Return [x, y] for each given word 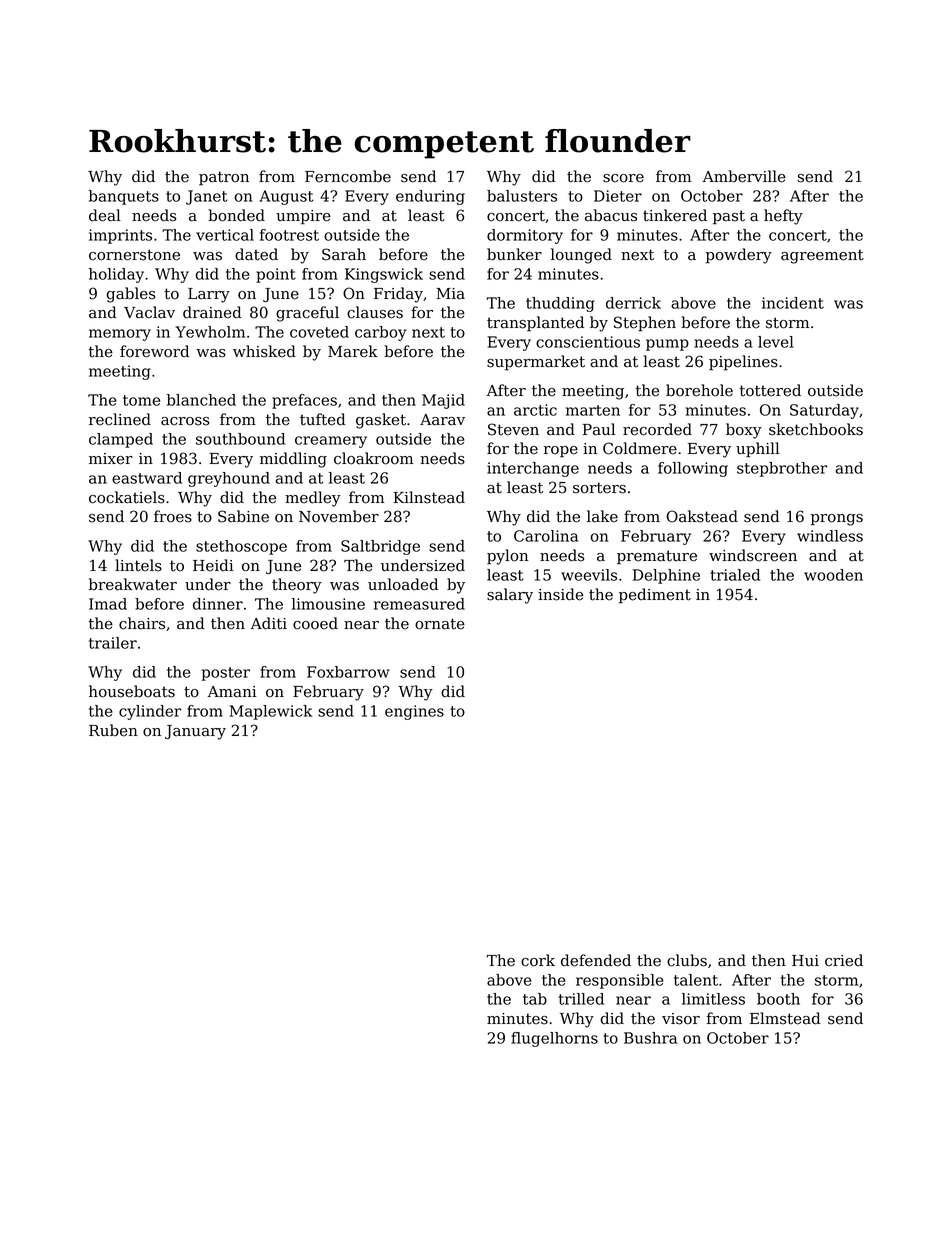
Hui [805, 961]
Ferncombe [348, 176]
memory [120, 335]
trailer [113, 643]
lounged [581, 256]
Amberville [744, 176]
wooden [833, 575]
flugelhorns [554, 1039]
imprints [120, 236]
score [623, 178]
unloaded [403, 584]
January [195, 732]
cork [538, 960]
